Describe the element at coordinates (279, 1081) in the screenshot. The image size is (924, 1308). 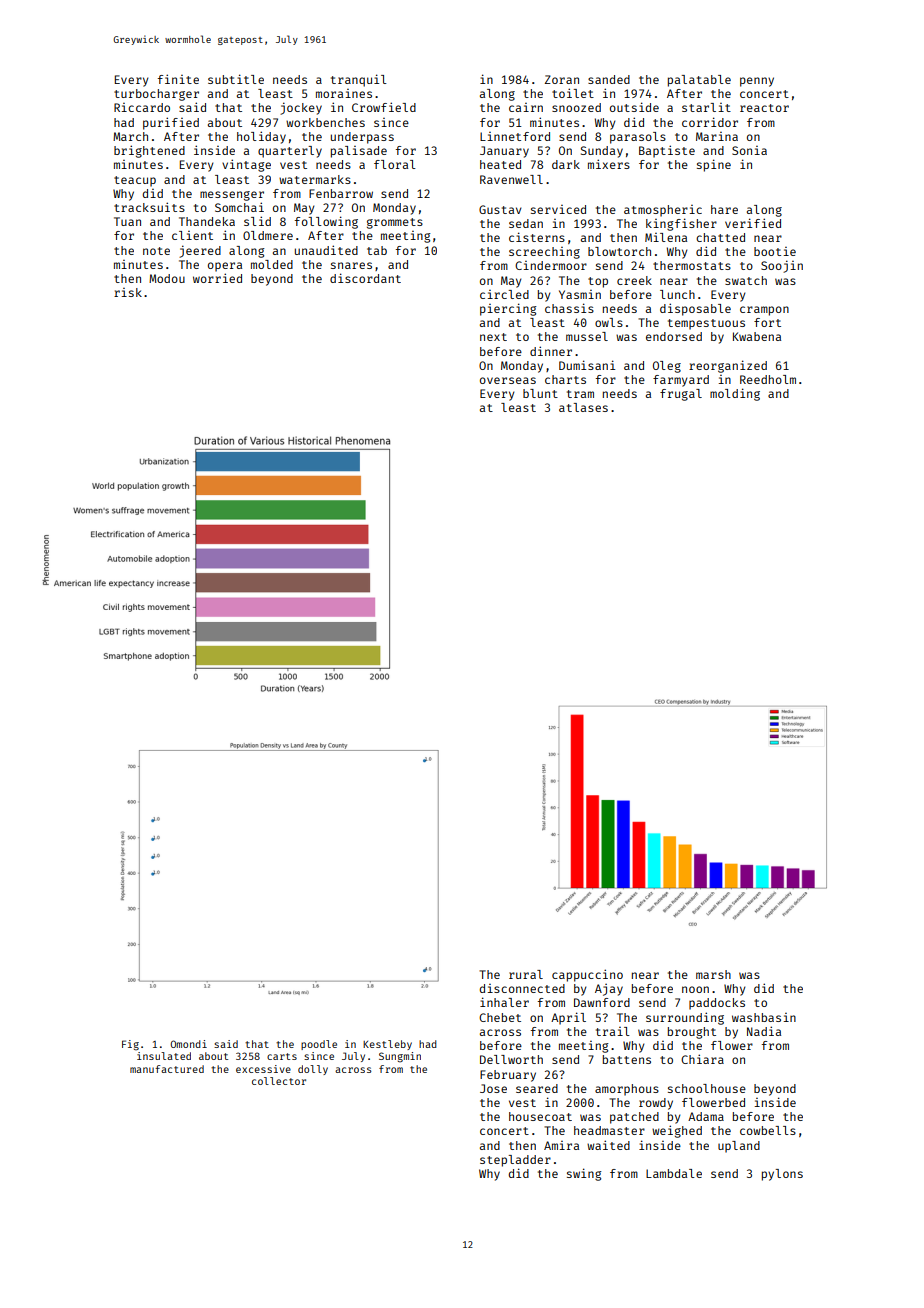
I see `collector` at that location.
